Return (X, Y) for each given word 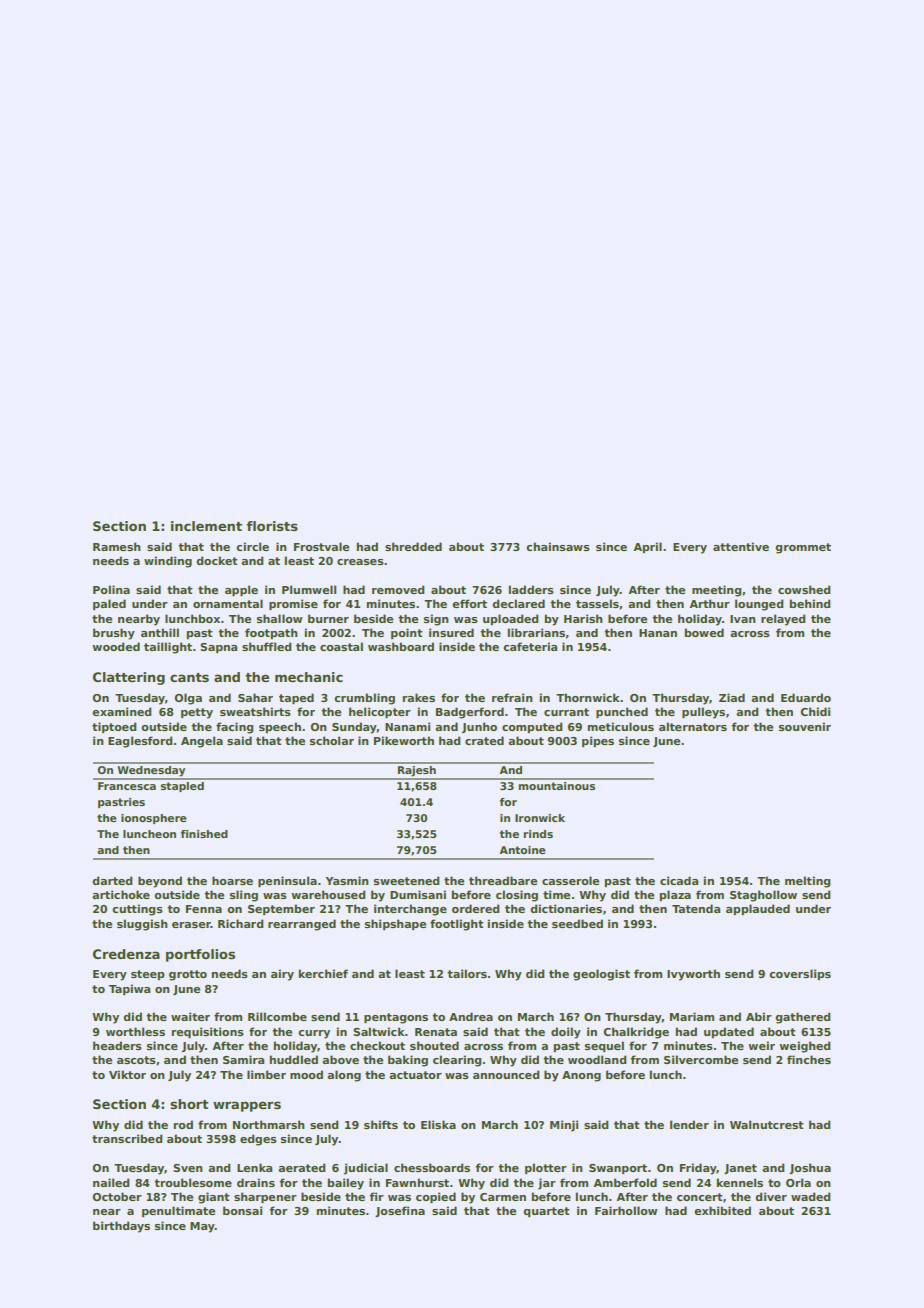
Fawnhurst (417, 1182)
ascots (136, 1060)
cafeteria (530, 646)
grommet (803, 548)
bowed (704, 632)
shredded (413, 546)
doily (566, 1033)
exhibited (722, 1210)
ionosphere (154, 819)
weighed (804, 1047)
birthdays (121, 1227)
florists (272, 526)
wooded (116, 646)
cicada (679, 880)
